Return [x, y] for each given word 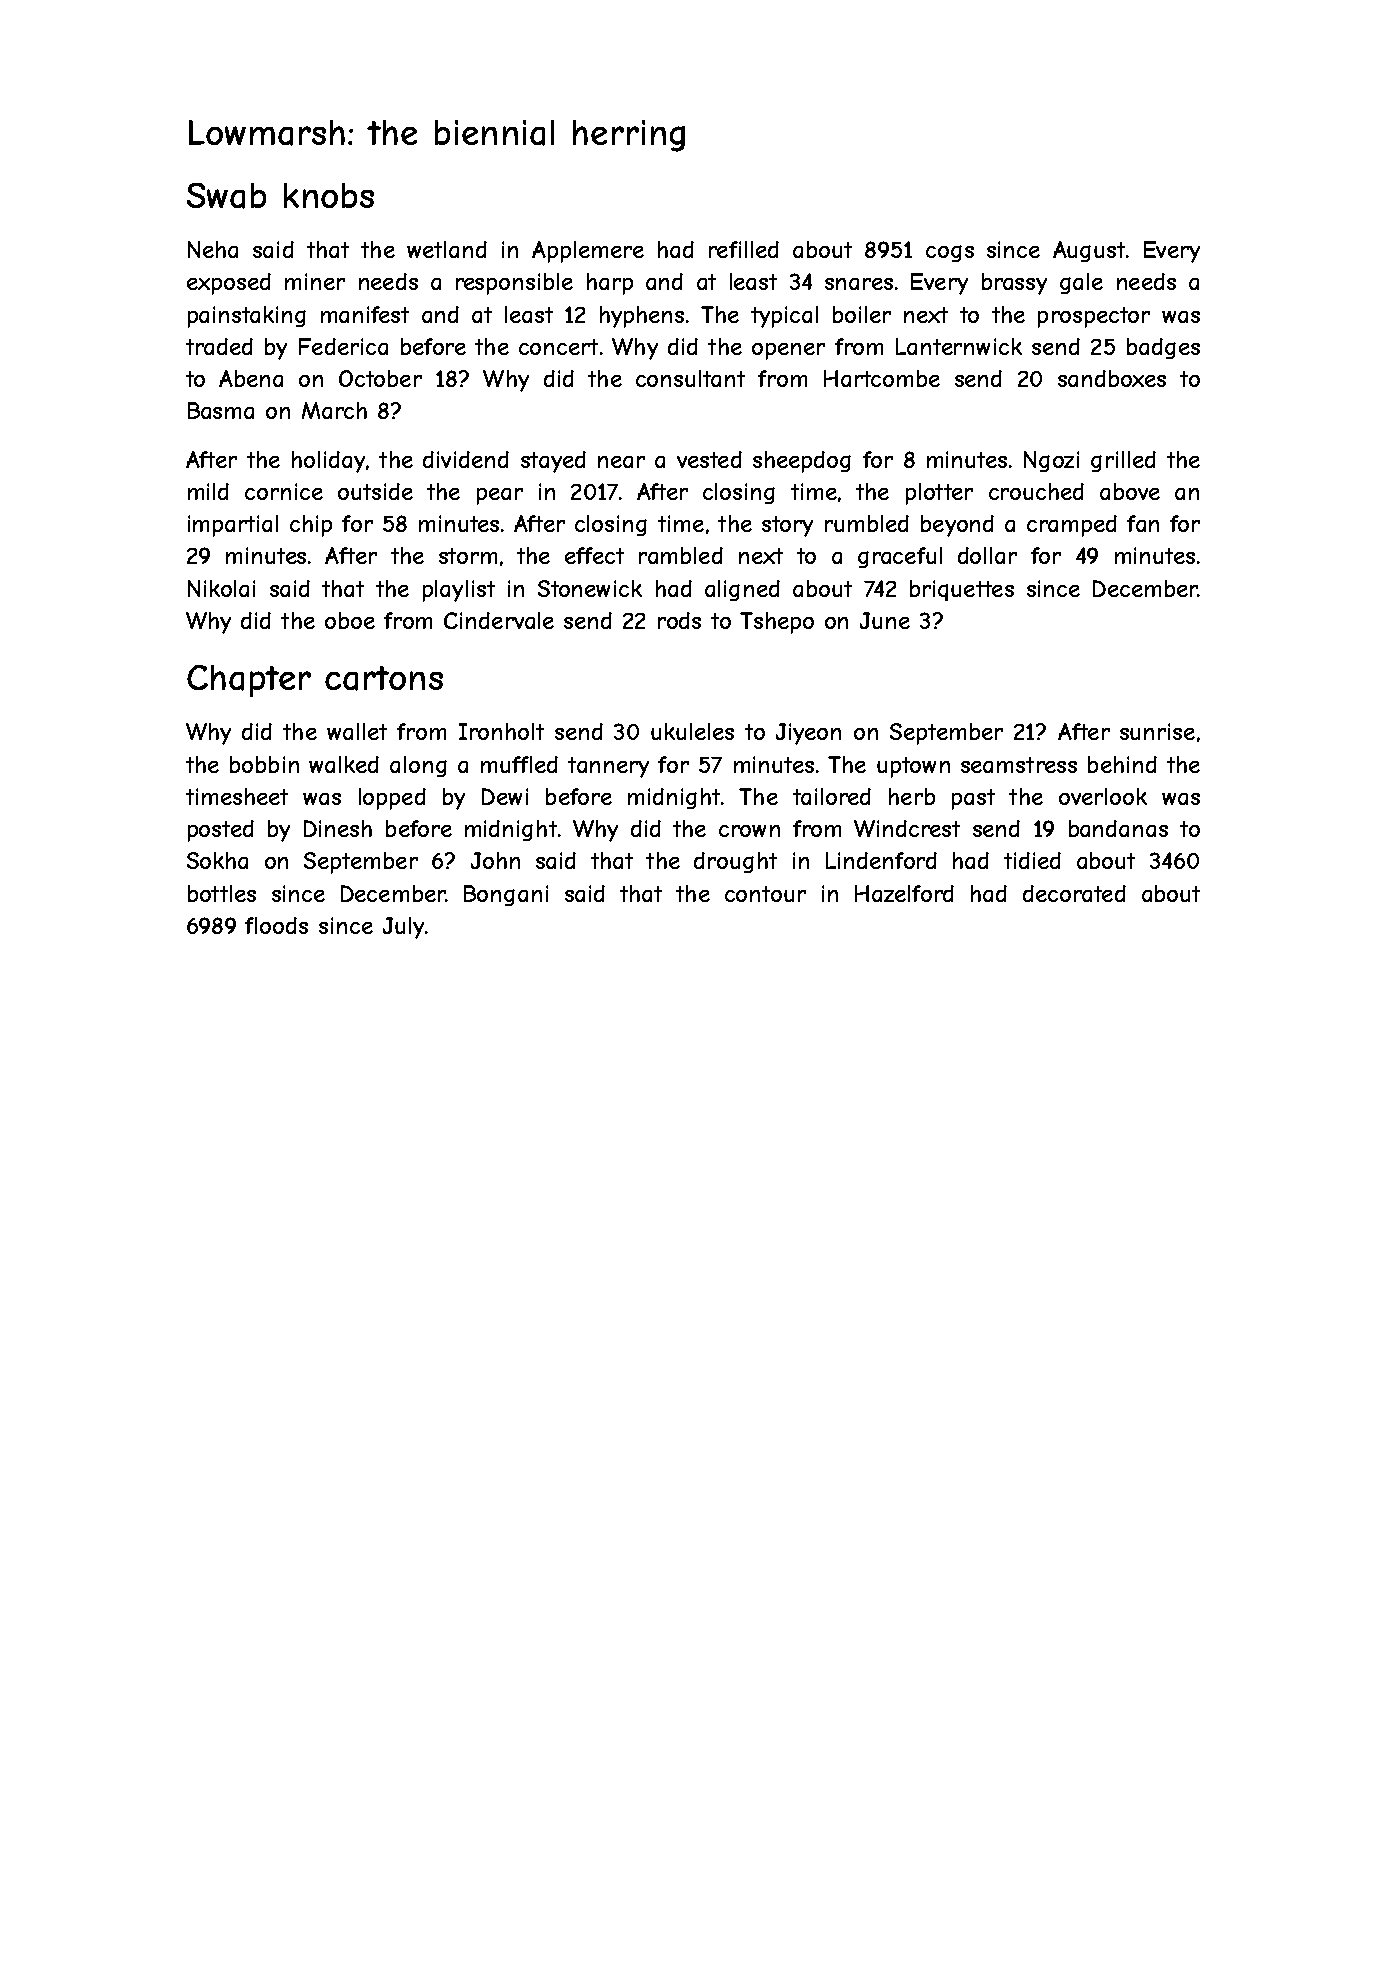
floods [276, 925]
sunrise [1157, 731]
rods [679, 620]
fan [1143, 523]
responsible [514, 284]
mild [208, 491]
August [1089, 251]
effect [594, 555]
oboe [350, 620]
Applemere [588, 252]
